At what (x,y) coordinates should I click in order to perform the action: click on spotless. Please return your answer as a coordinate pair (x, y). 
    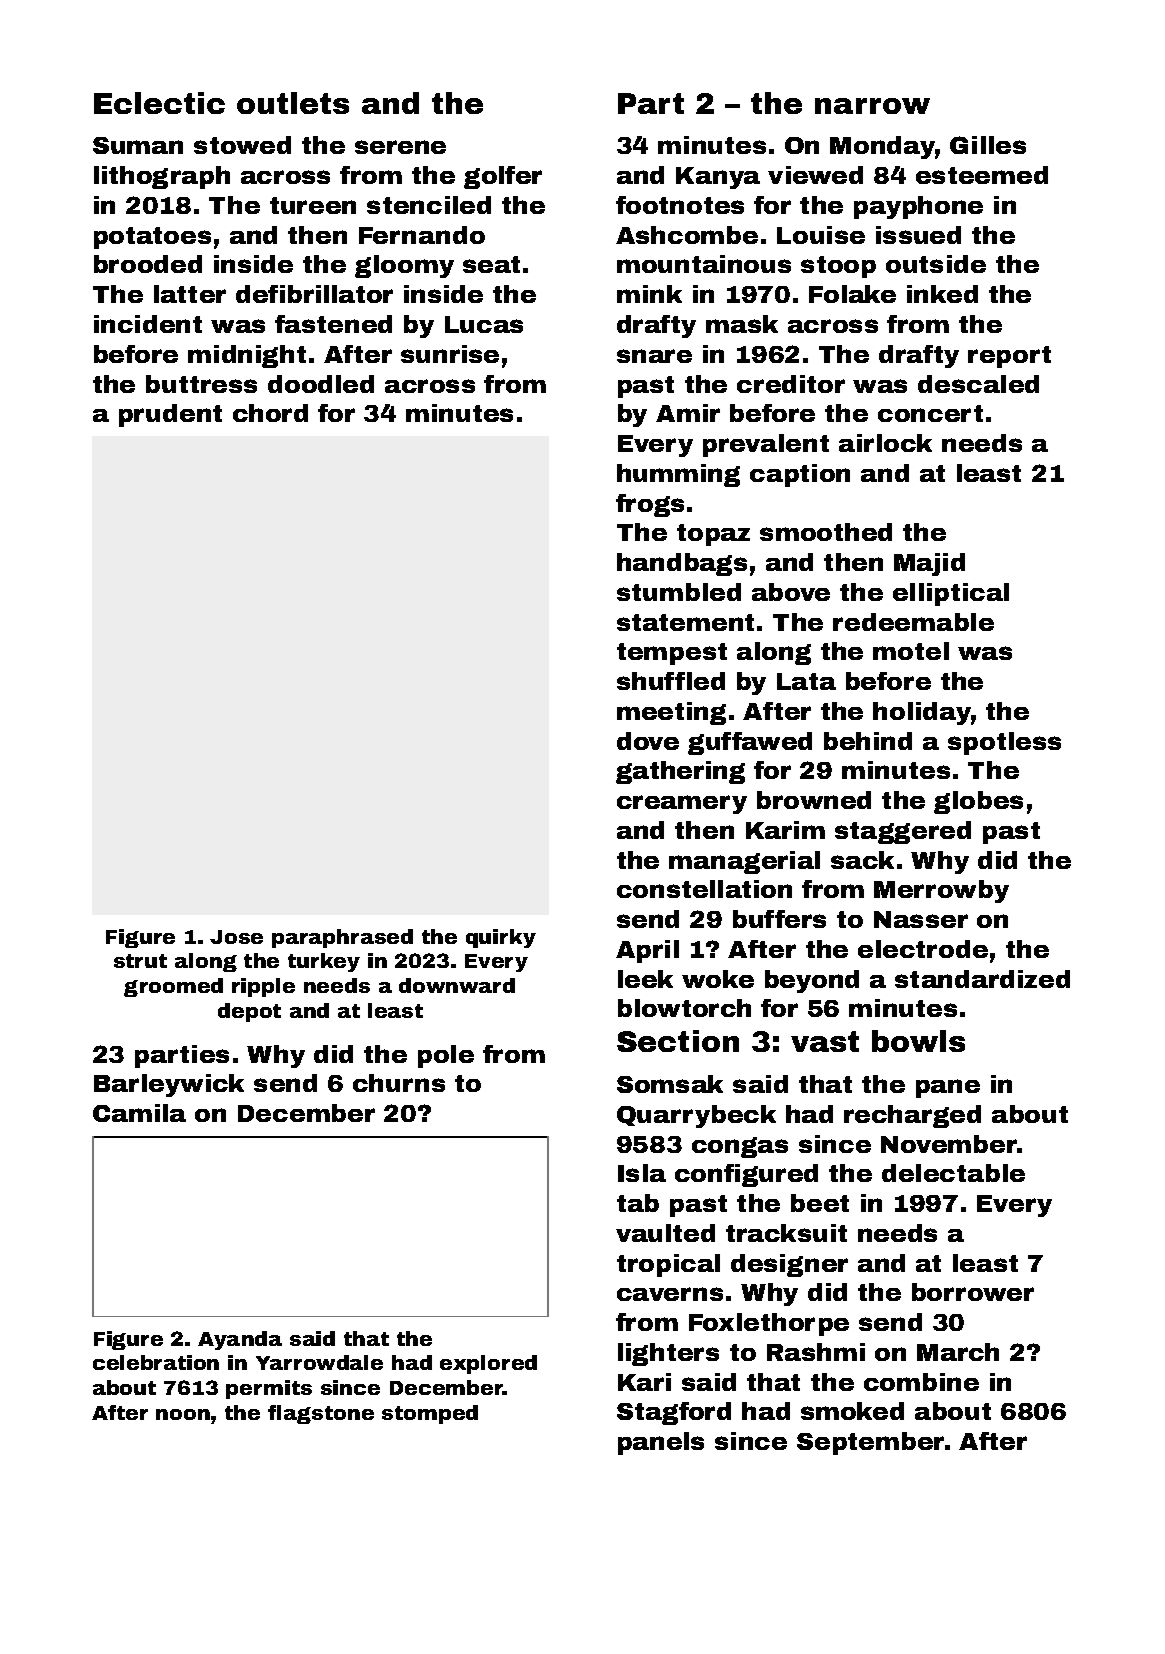
    Looking at the image, I should click on (1004, 743).
